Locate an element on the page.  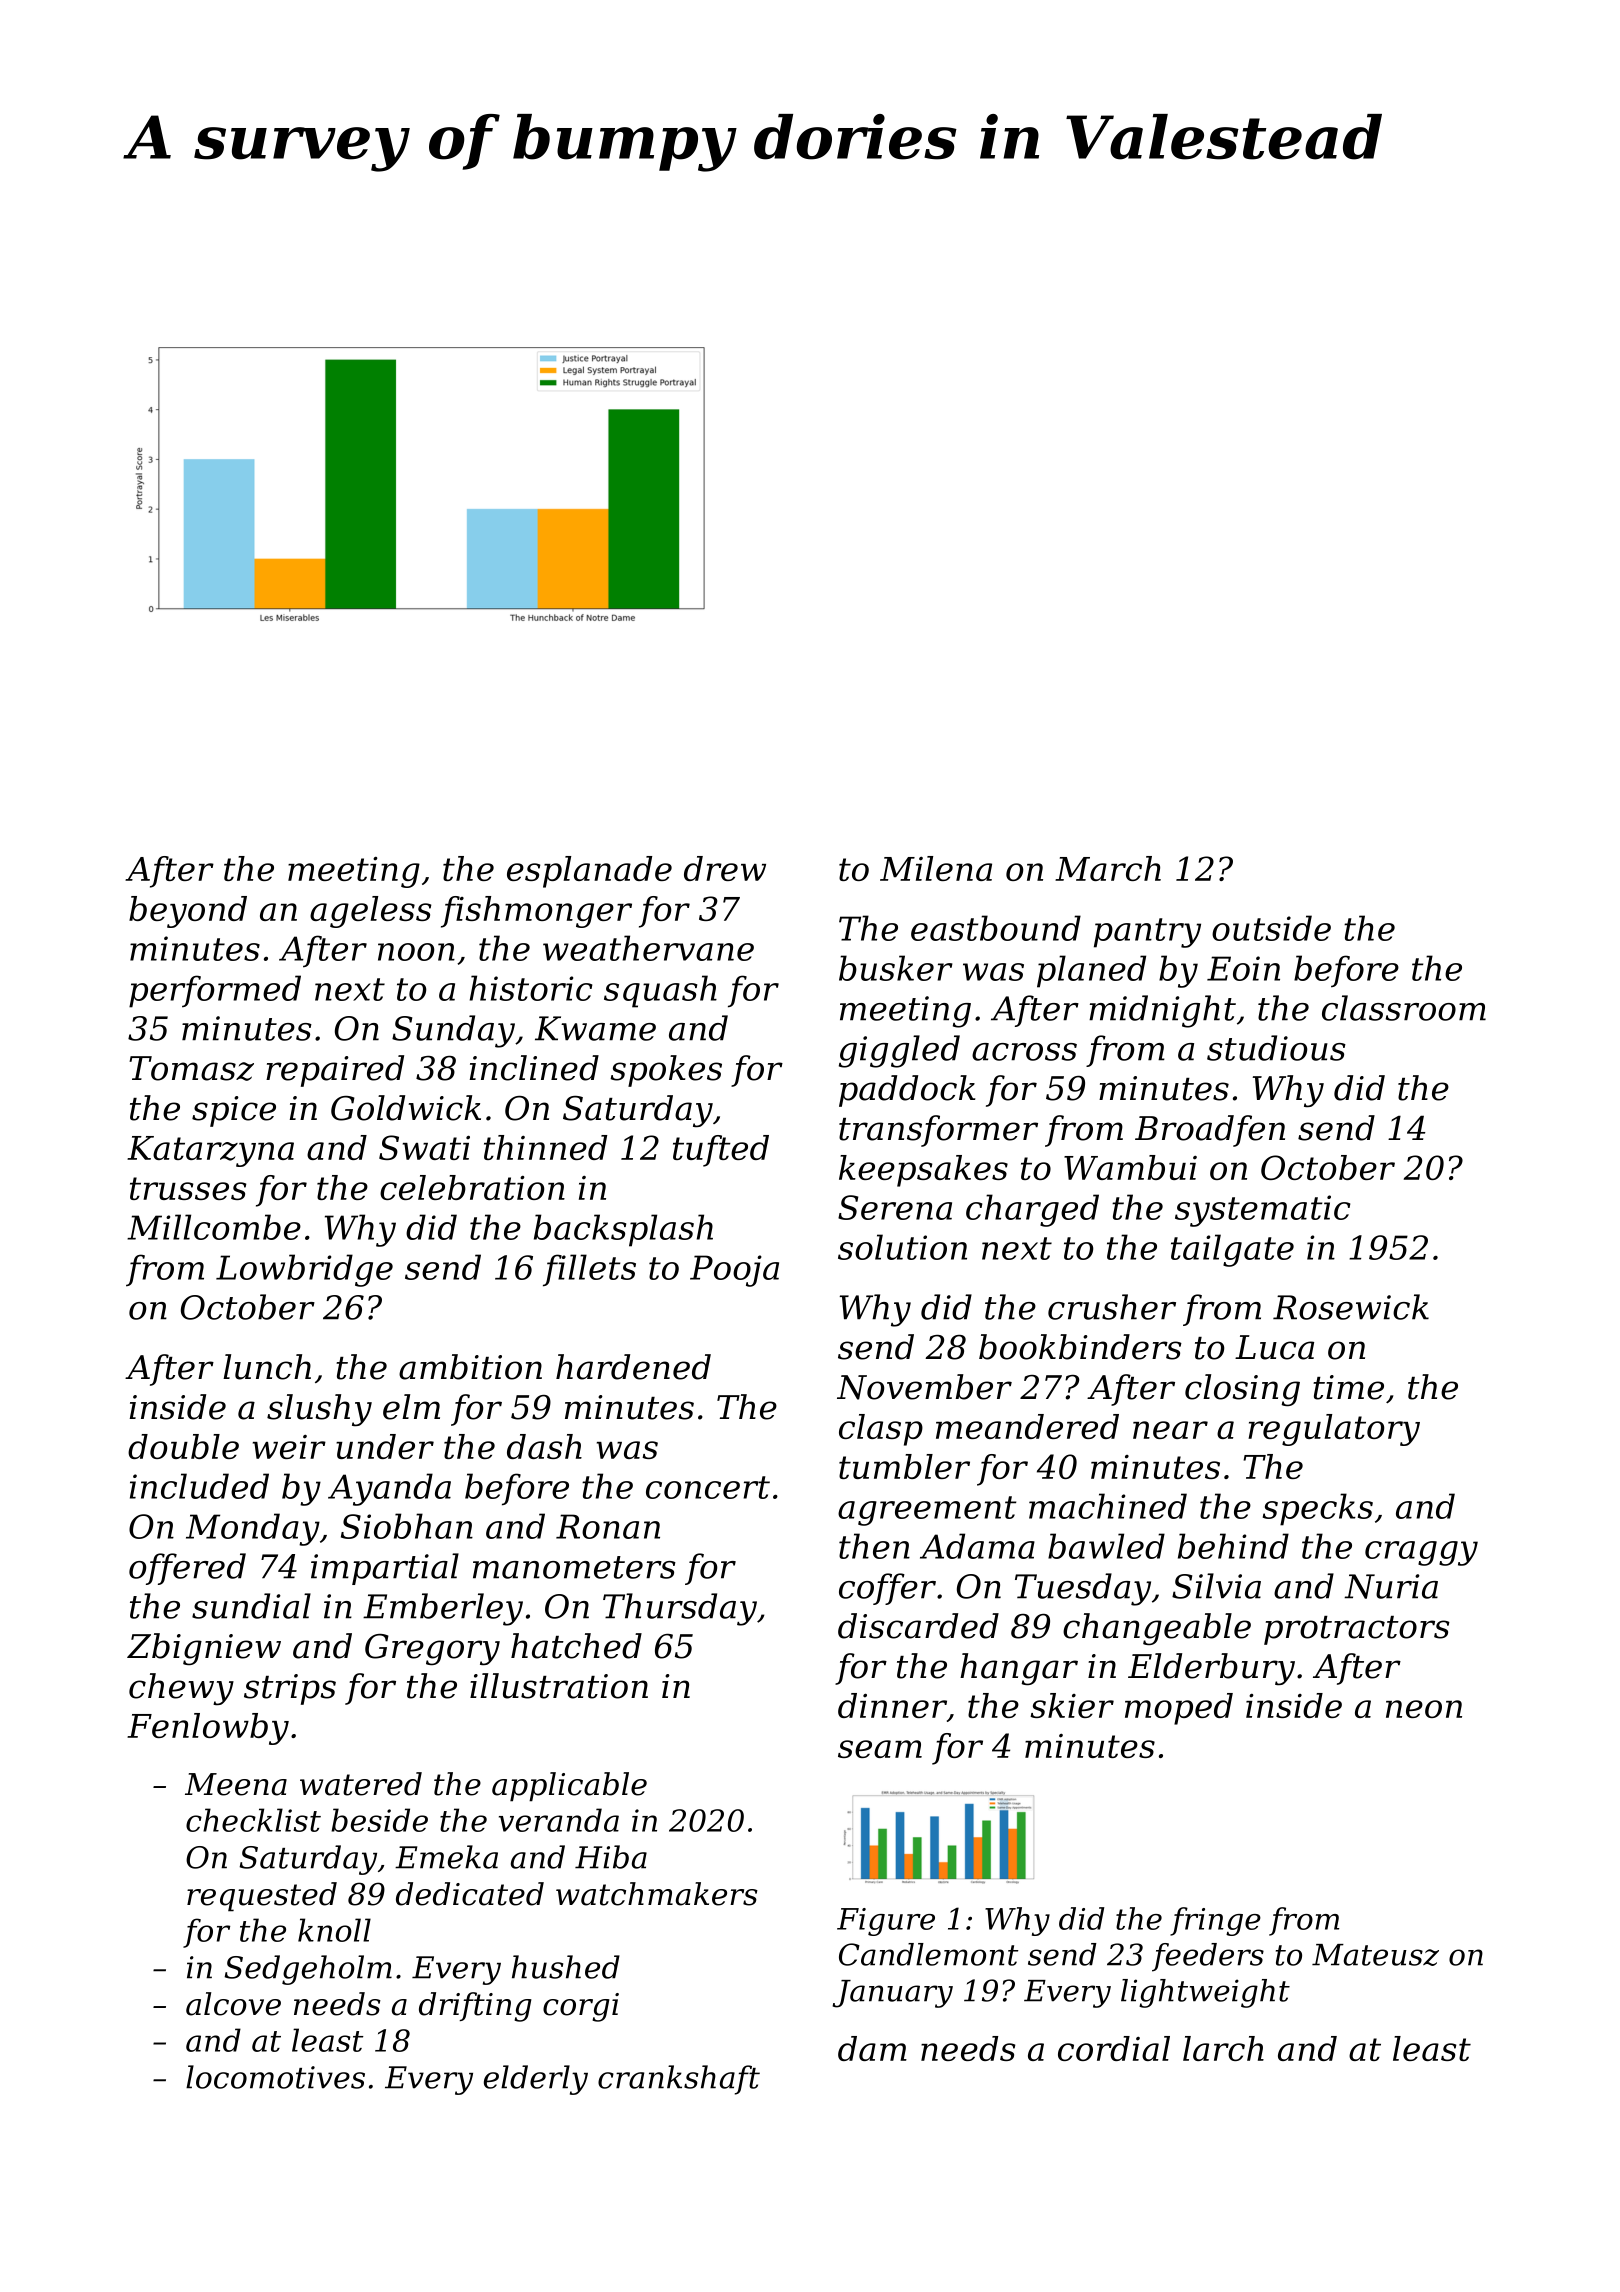
esplanade is located at coordinates (589, 872).
